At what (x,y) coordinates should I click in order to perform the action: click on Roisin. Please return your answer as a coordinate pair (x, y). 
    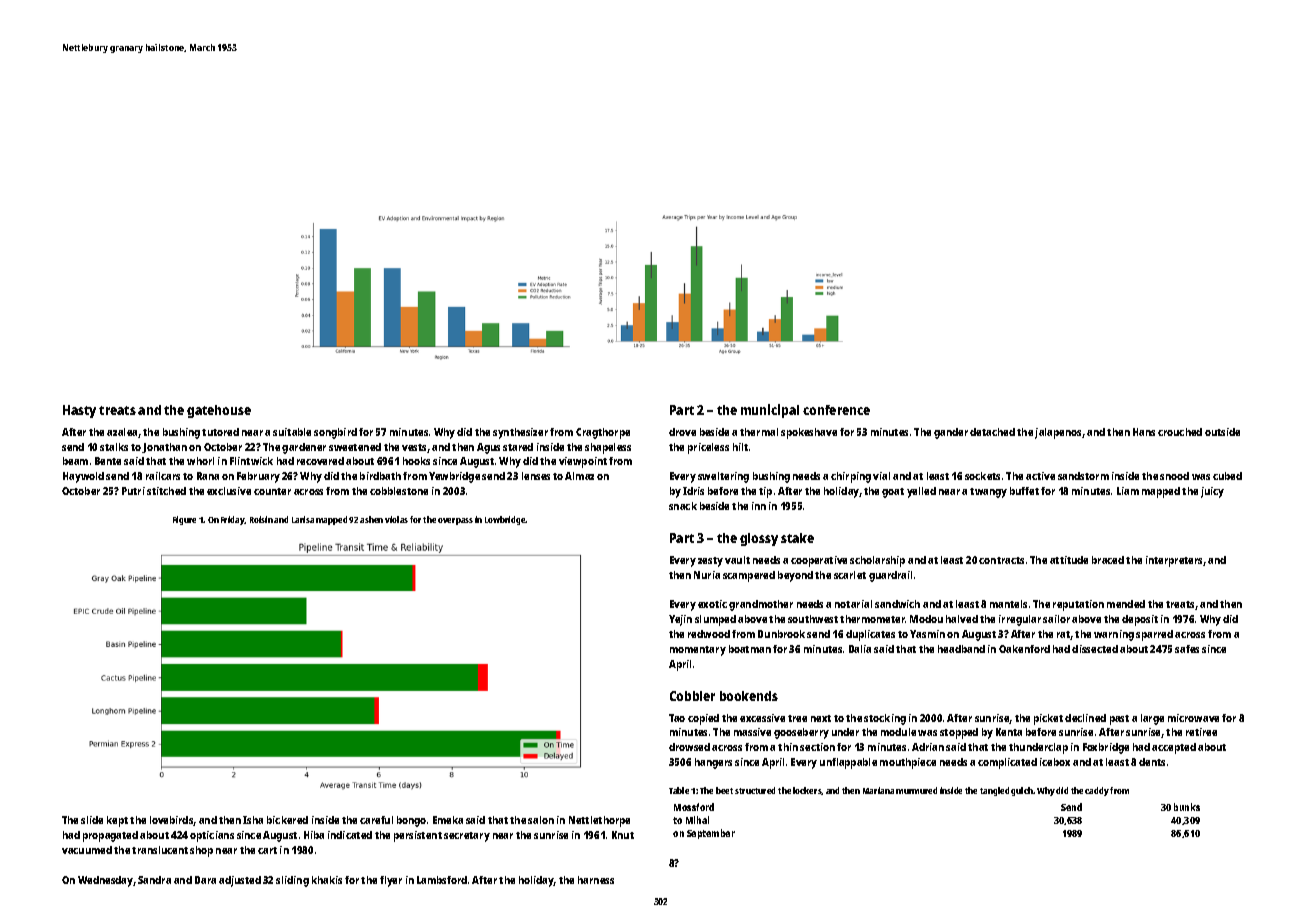
    Looking at the image, I should click on (261, 519).
